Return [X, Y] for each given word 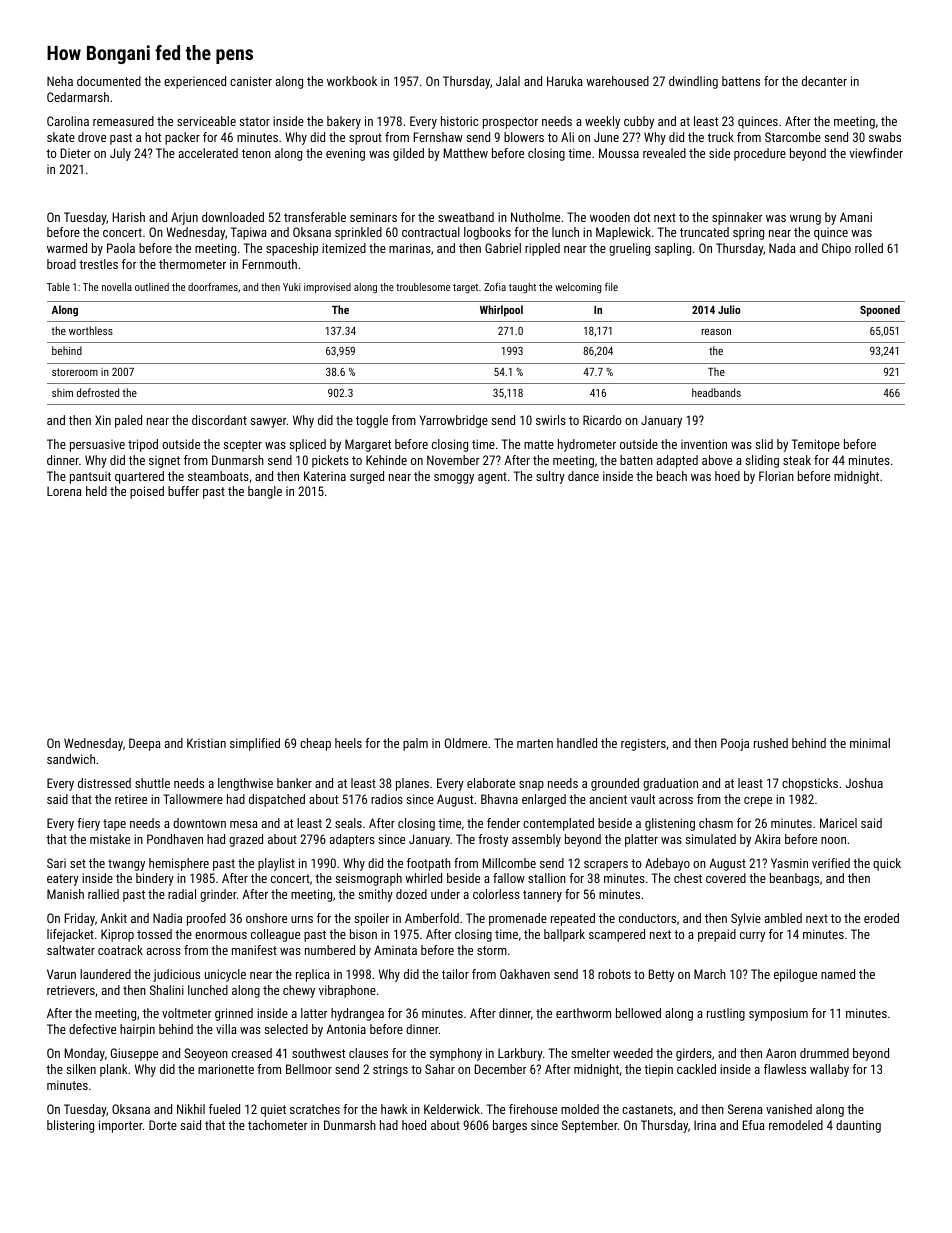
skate [61, 137]
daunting [858, 1126]
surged [367, 477]
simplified [255, 744]
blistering [70, 1126]
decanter [824, 81]
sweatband [466, 217]
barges [510, 1126]
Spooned [880, 311]
